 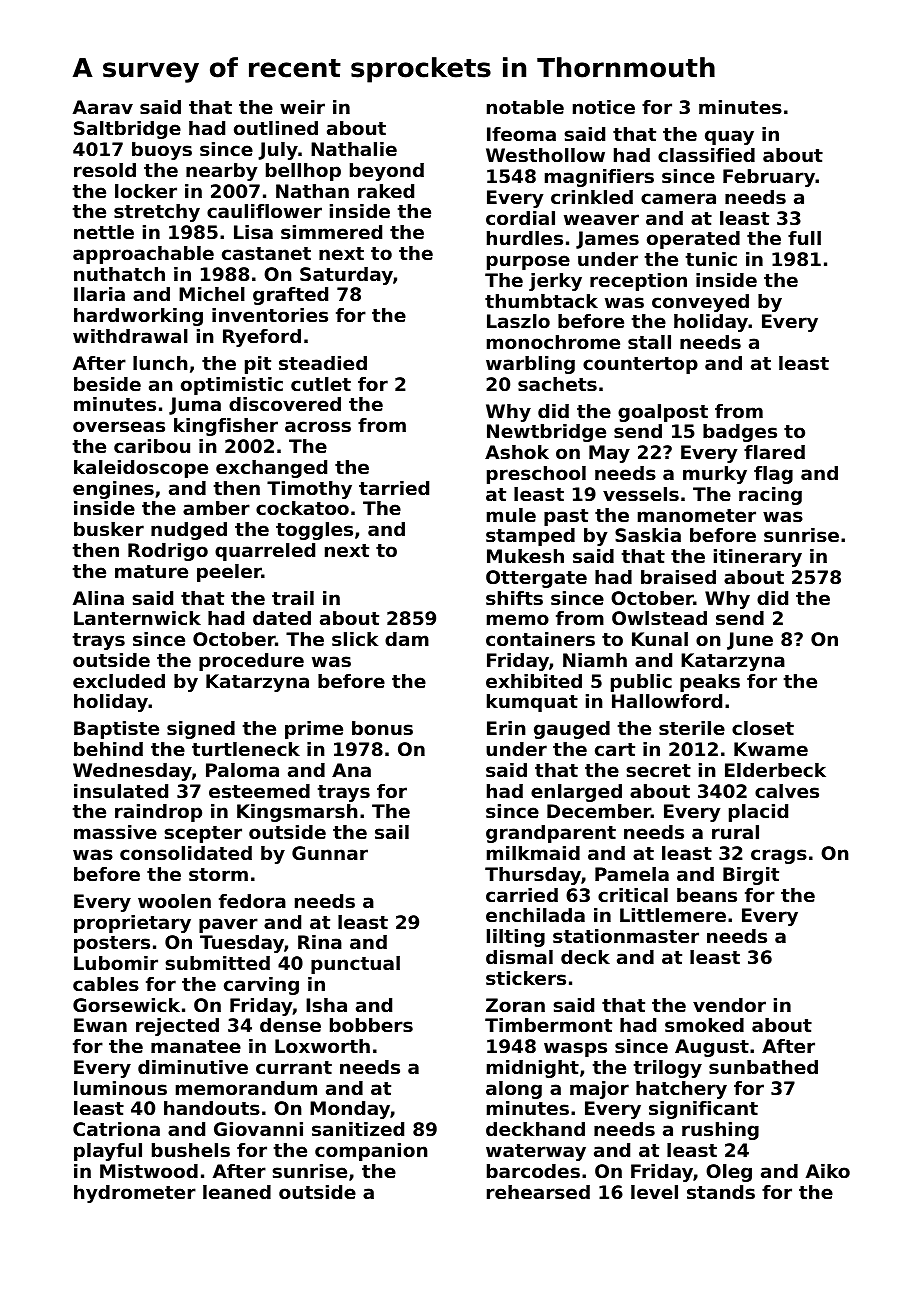 I want to click on Michel, so click(x=212, y=294).
